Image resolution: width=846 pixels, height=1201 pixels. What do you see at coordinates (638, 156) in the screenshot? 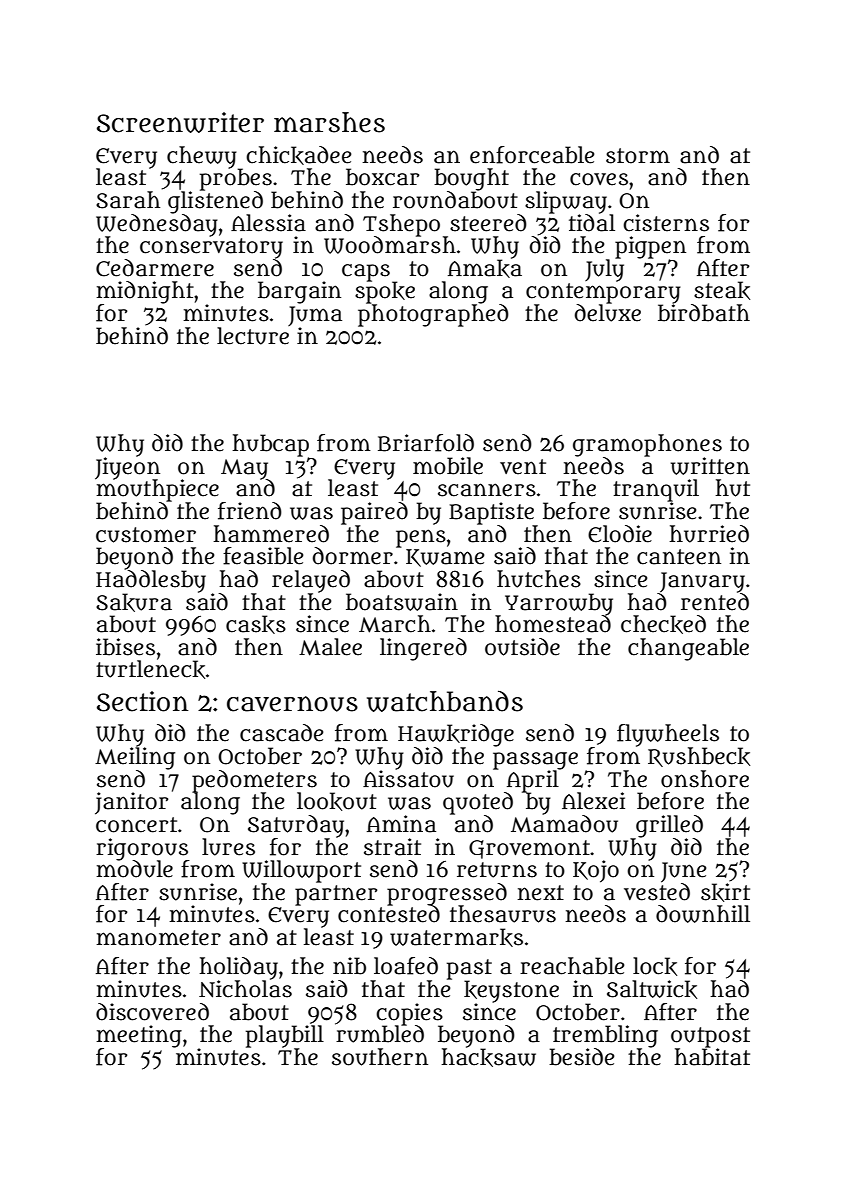
I see `storm` at bounding box center [638, 156].
